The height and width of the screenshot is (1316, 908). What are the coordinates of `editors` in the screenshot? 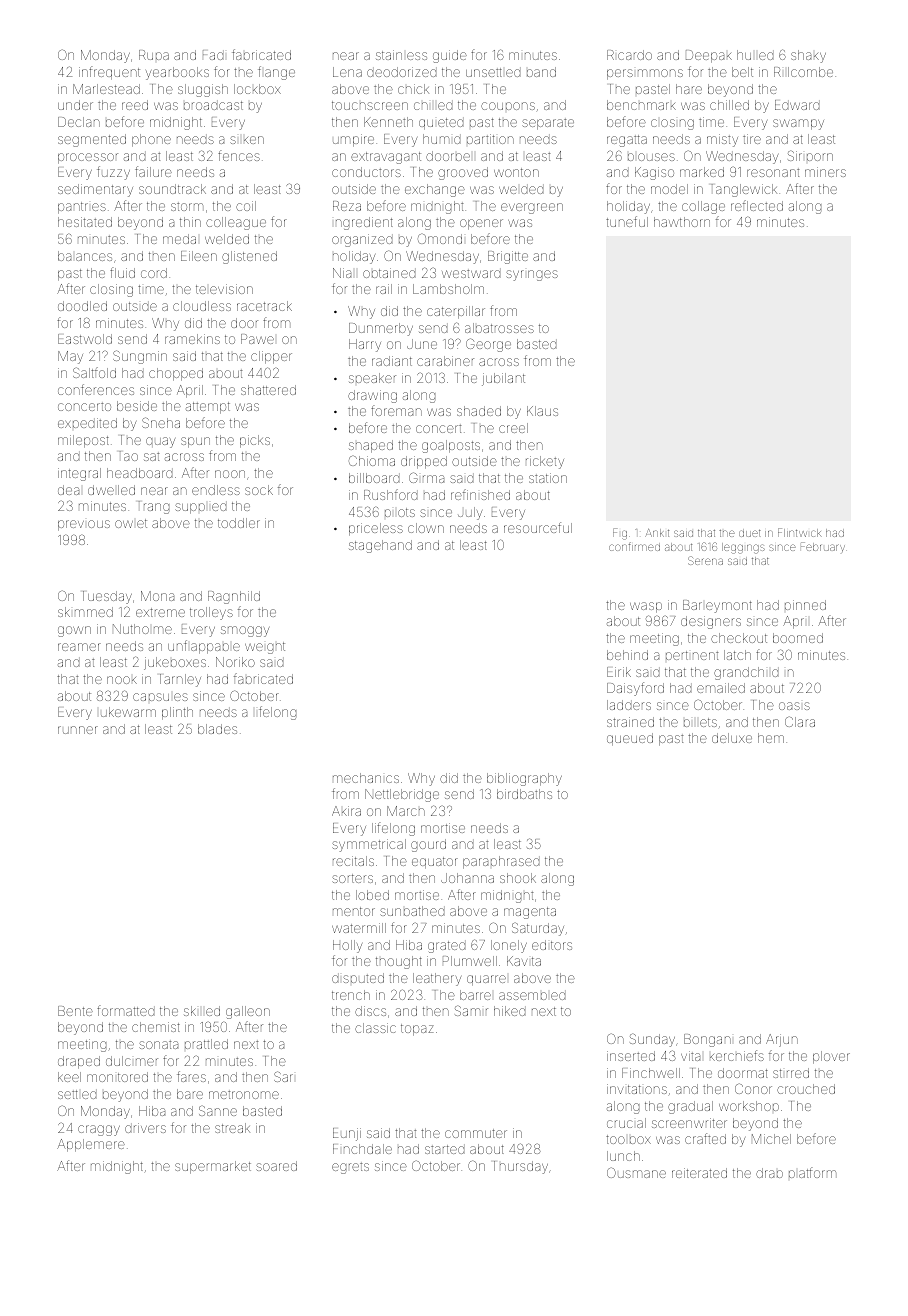 It's located at (552, 945).
